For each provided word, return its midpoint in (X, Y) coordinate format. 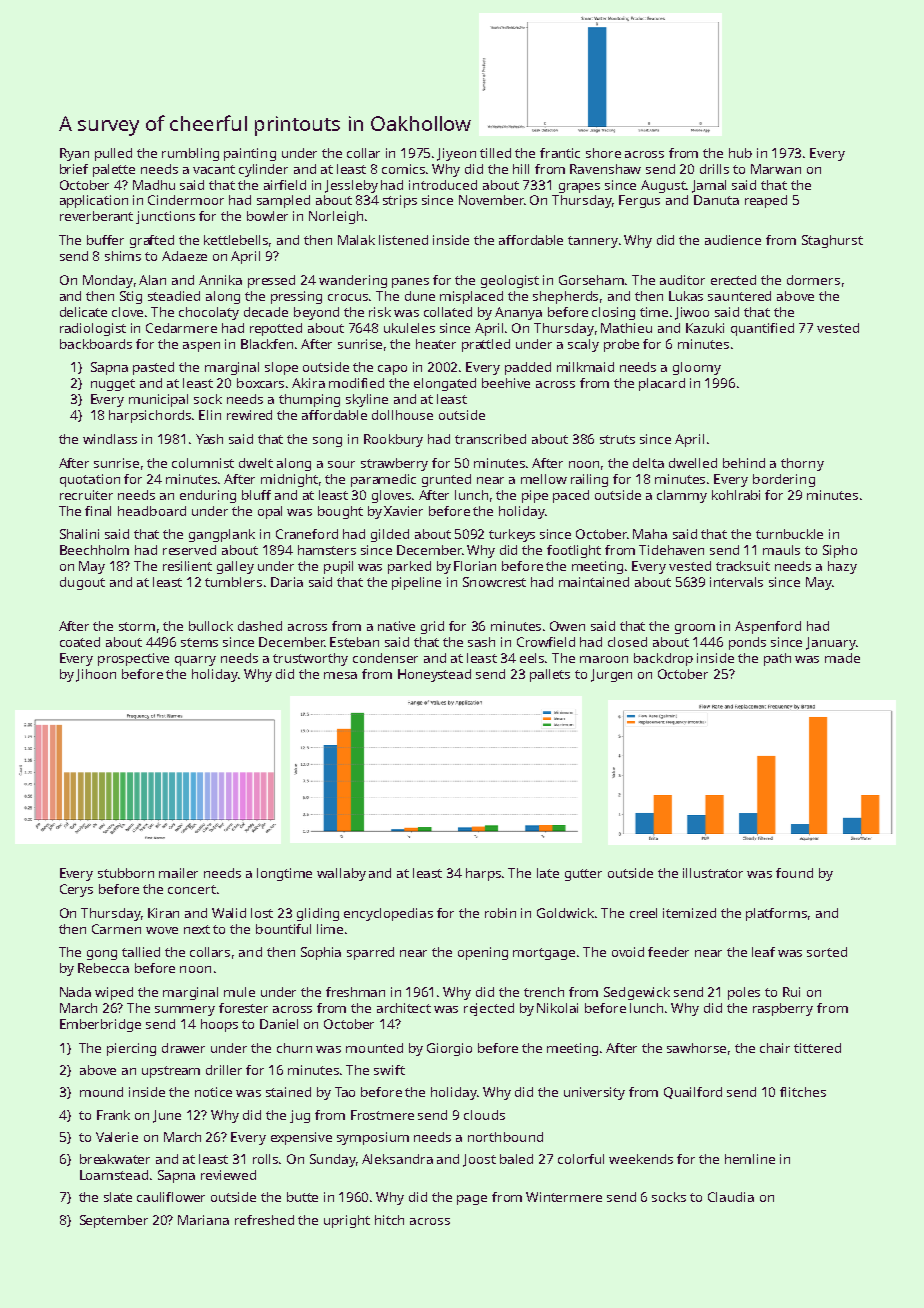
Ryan (74, 154)
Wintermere (564, 1197)
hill (521, 169)
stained (288, 1092)
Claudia (731, 1197)
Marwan (776, 169)
